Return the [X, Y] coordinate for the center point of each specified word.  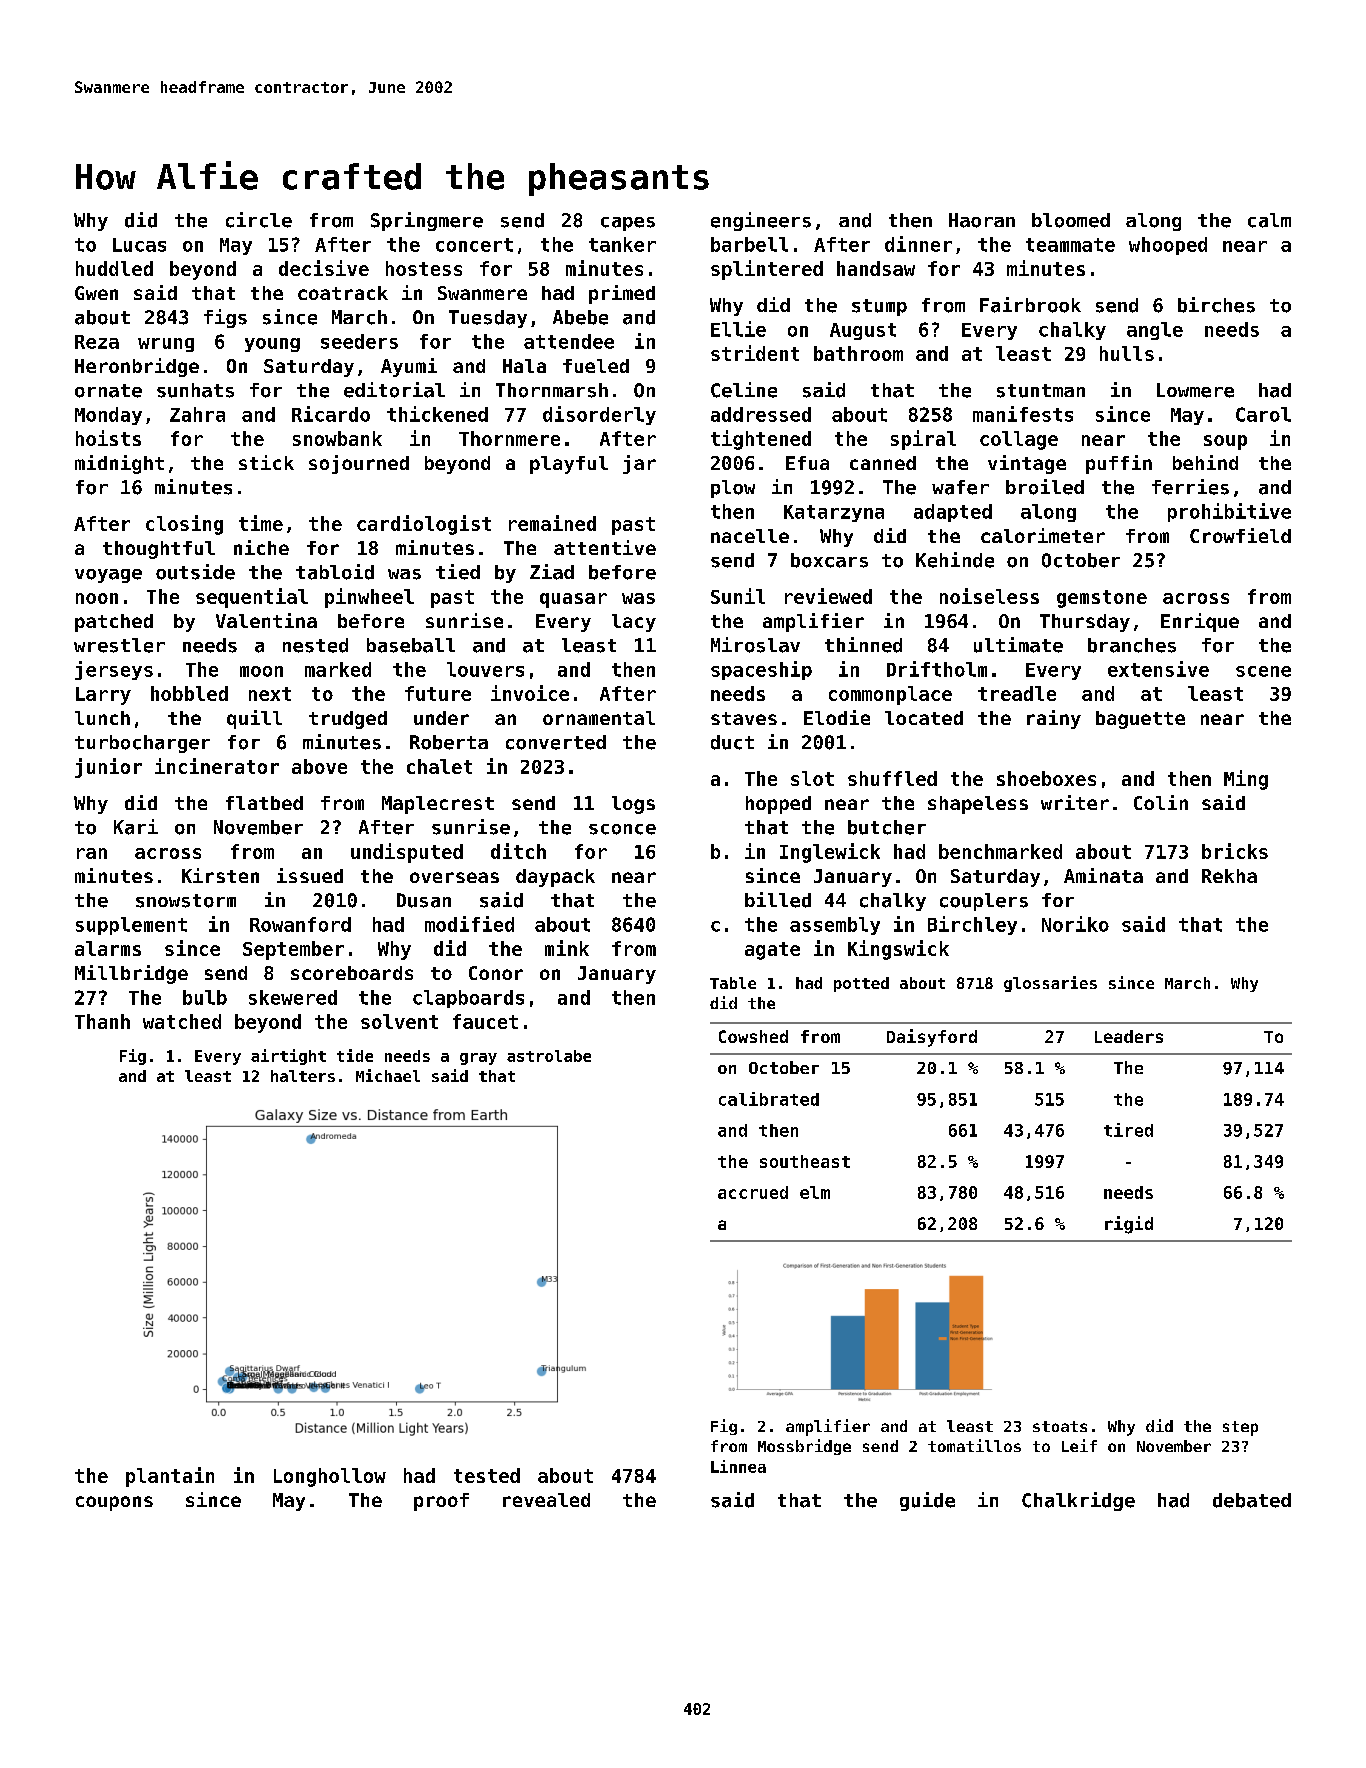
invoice [530, 693]
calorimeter [1043, 535]
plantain [170, 1477]
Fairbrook [1030, 305]
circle [259, 220]
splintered [767, 270]
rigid [1129, 1225]
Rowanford [300, 924]
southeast [805, 1161]
